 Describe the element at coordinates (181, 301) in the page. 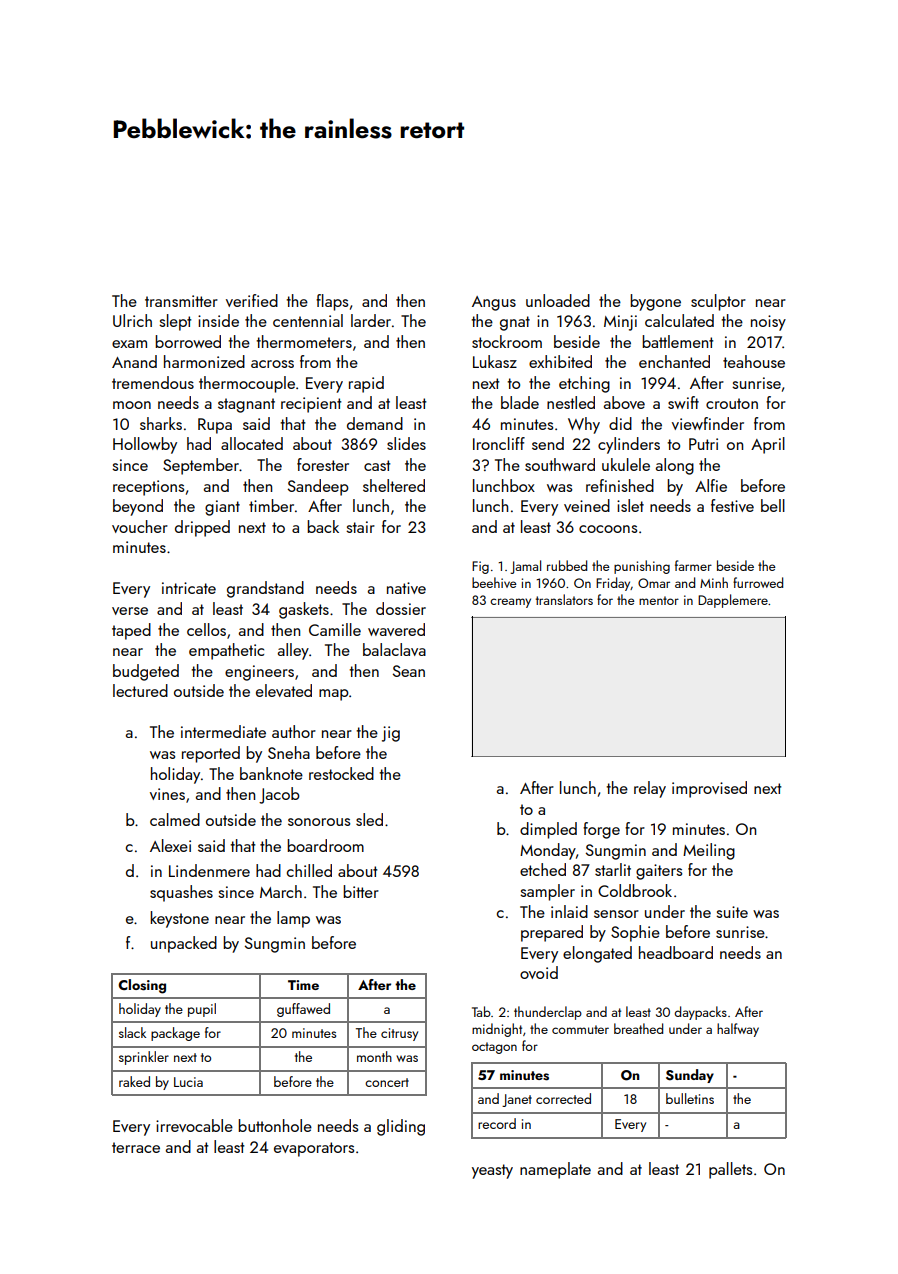

I see `transmitter` at that location.
